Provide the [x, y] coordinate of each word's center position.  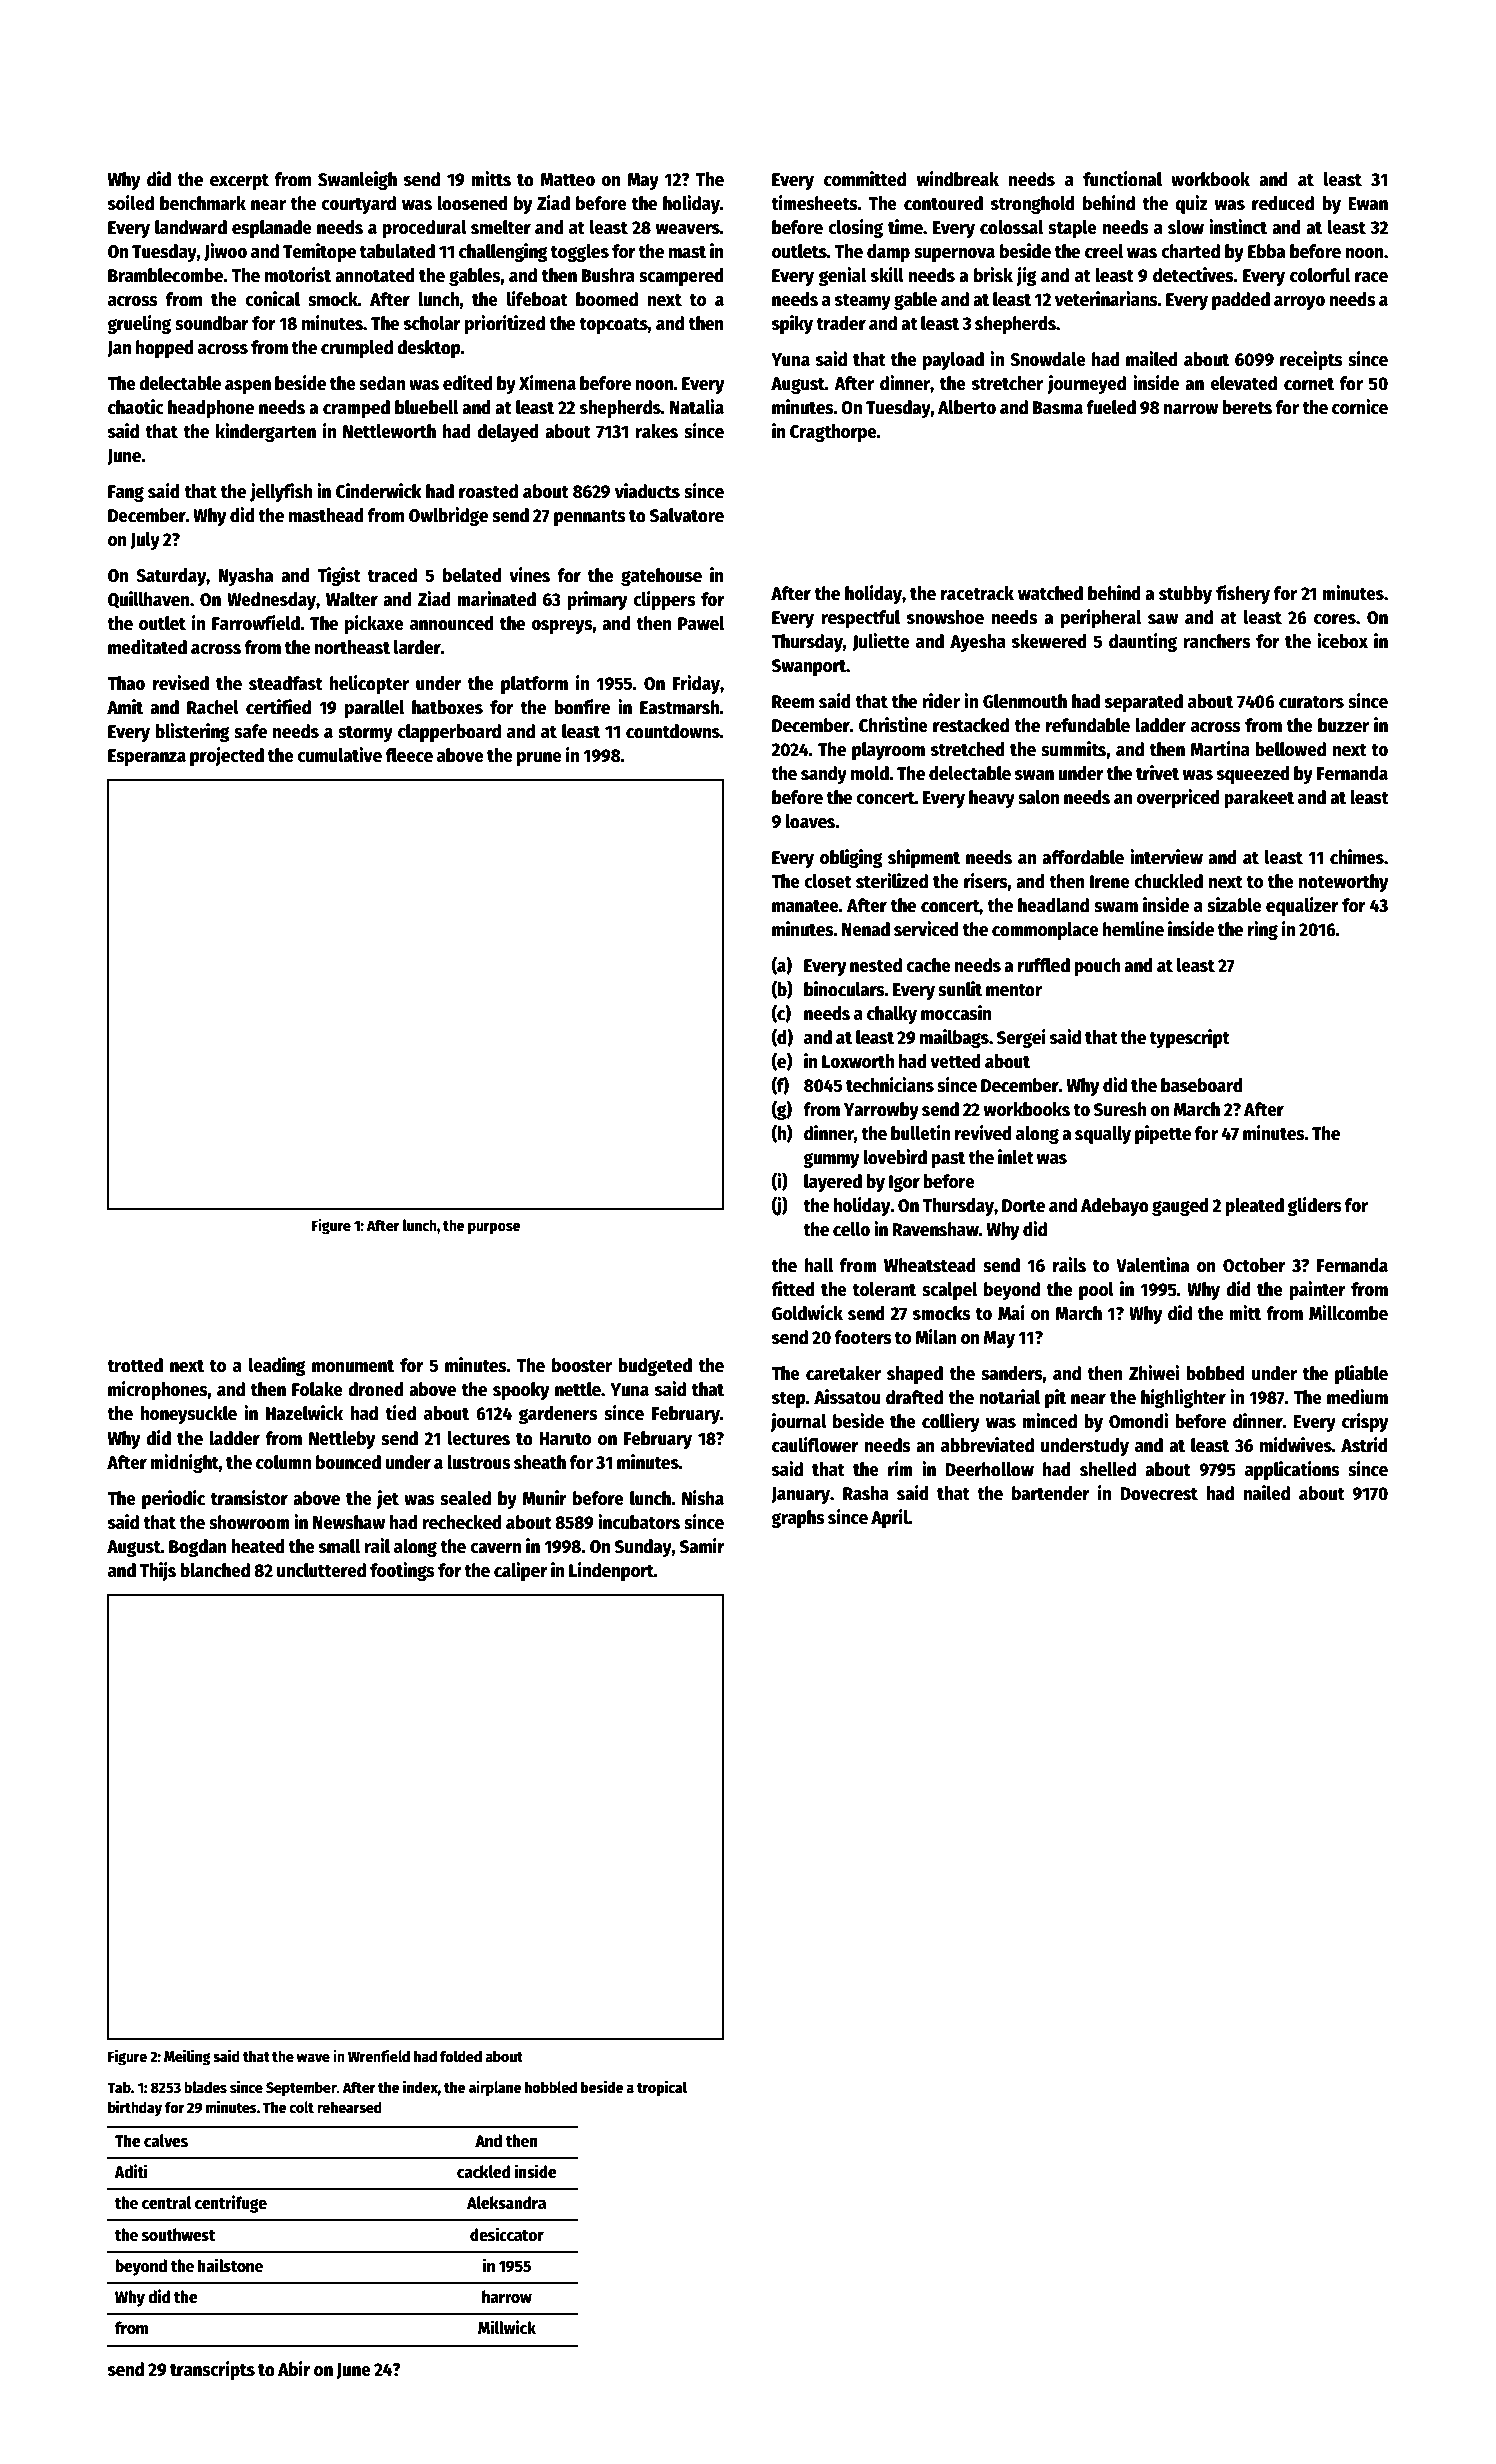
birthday [135, 2108]
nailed [1266, 1493]
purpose [494, 1228]
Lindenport [611, 1571]
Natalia [697, 407]
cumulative [339, 755]
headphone [211, 409]
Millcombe [1348, 1313]
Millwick [507, 2327]
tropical [662, 2088]
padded [1241, 301]
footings [402, 1571]
